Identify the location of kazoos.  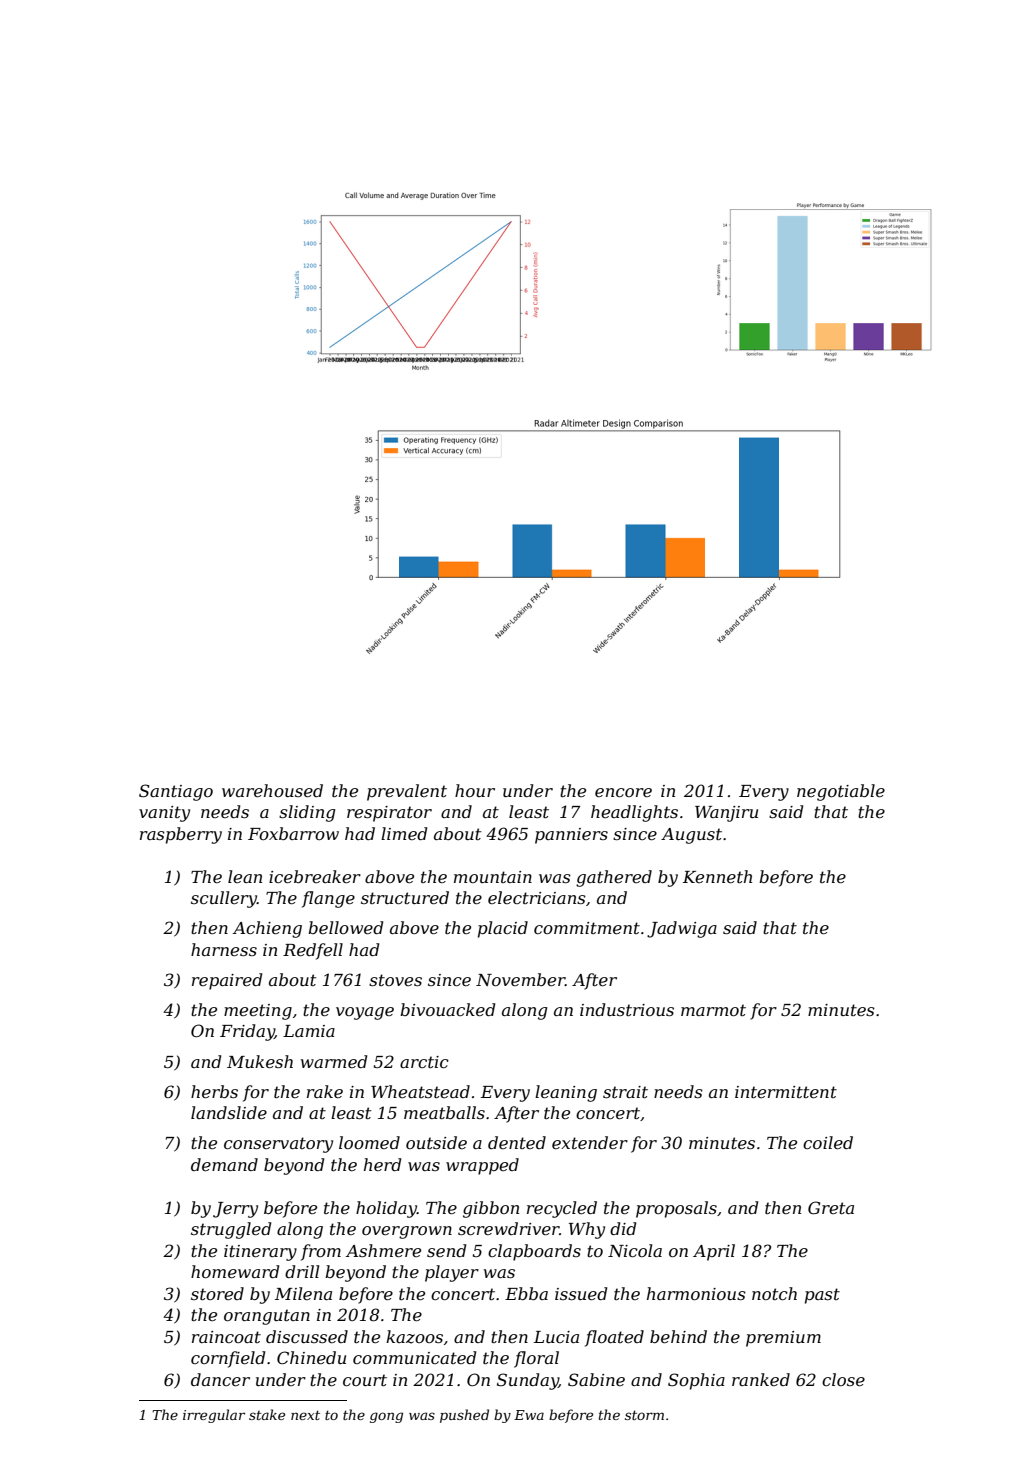
(414, 1337).
